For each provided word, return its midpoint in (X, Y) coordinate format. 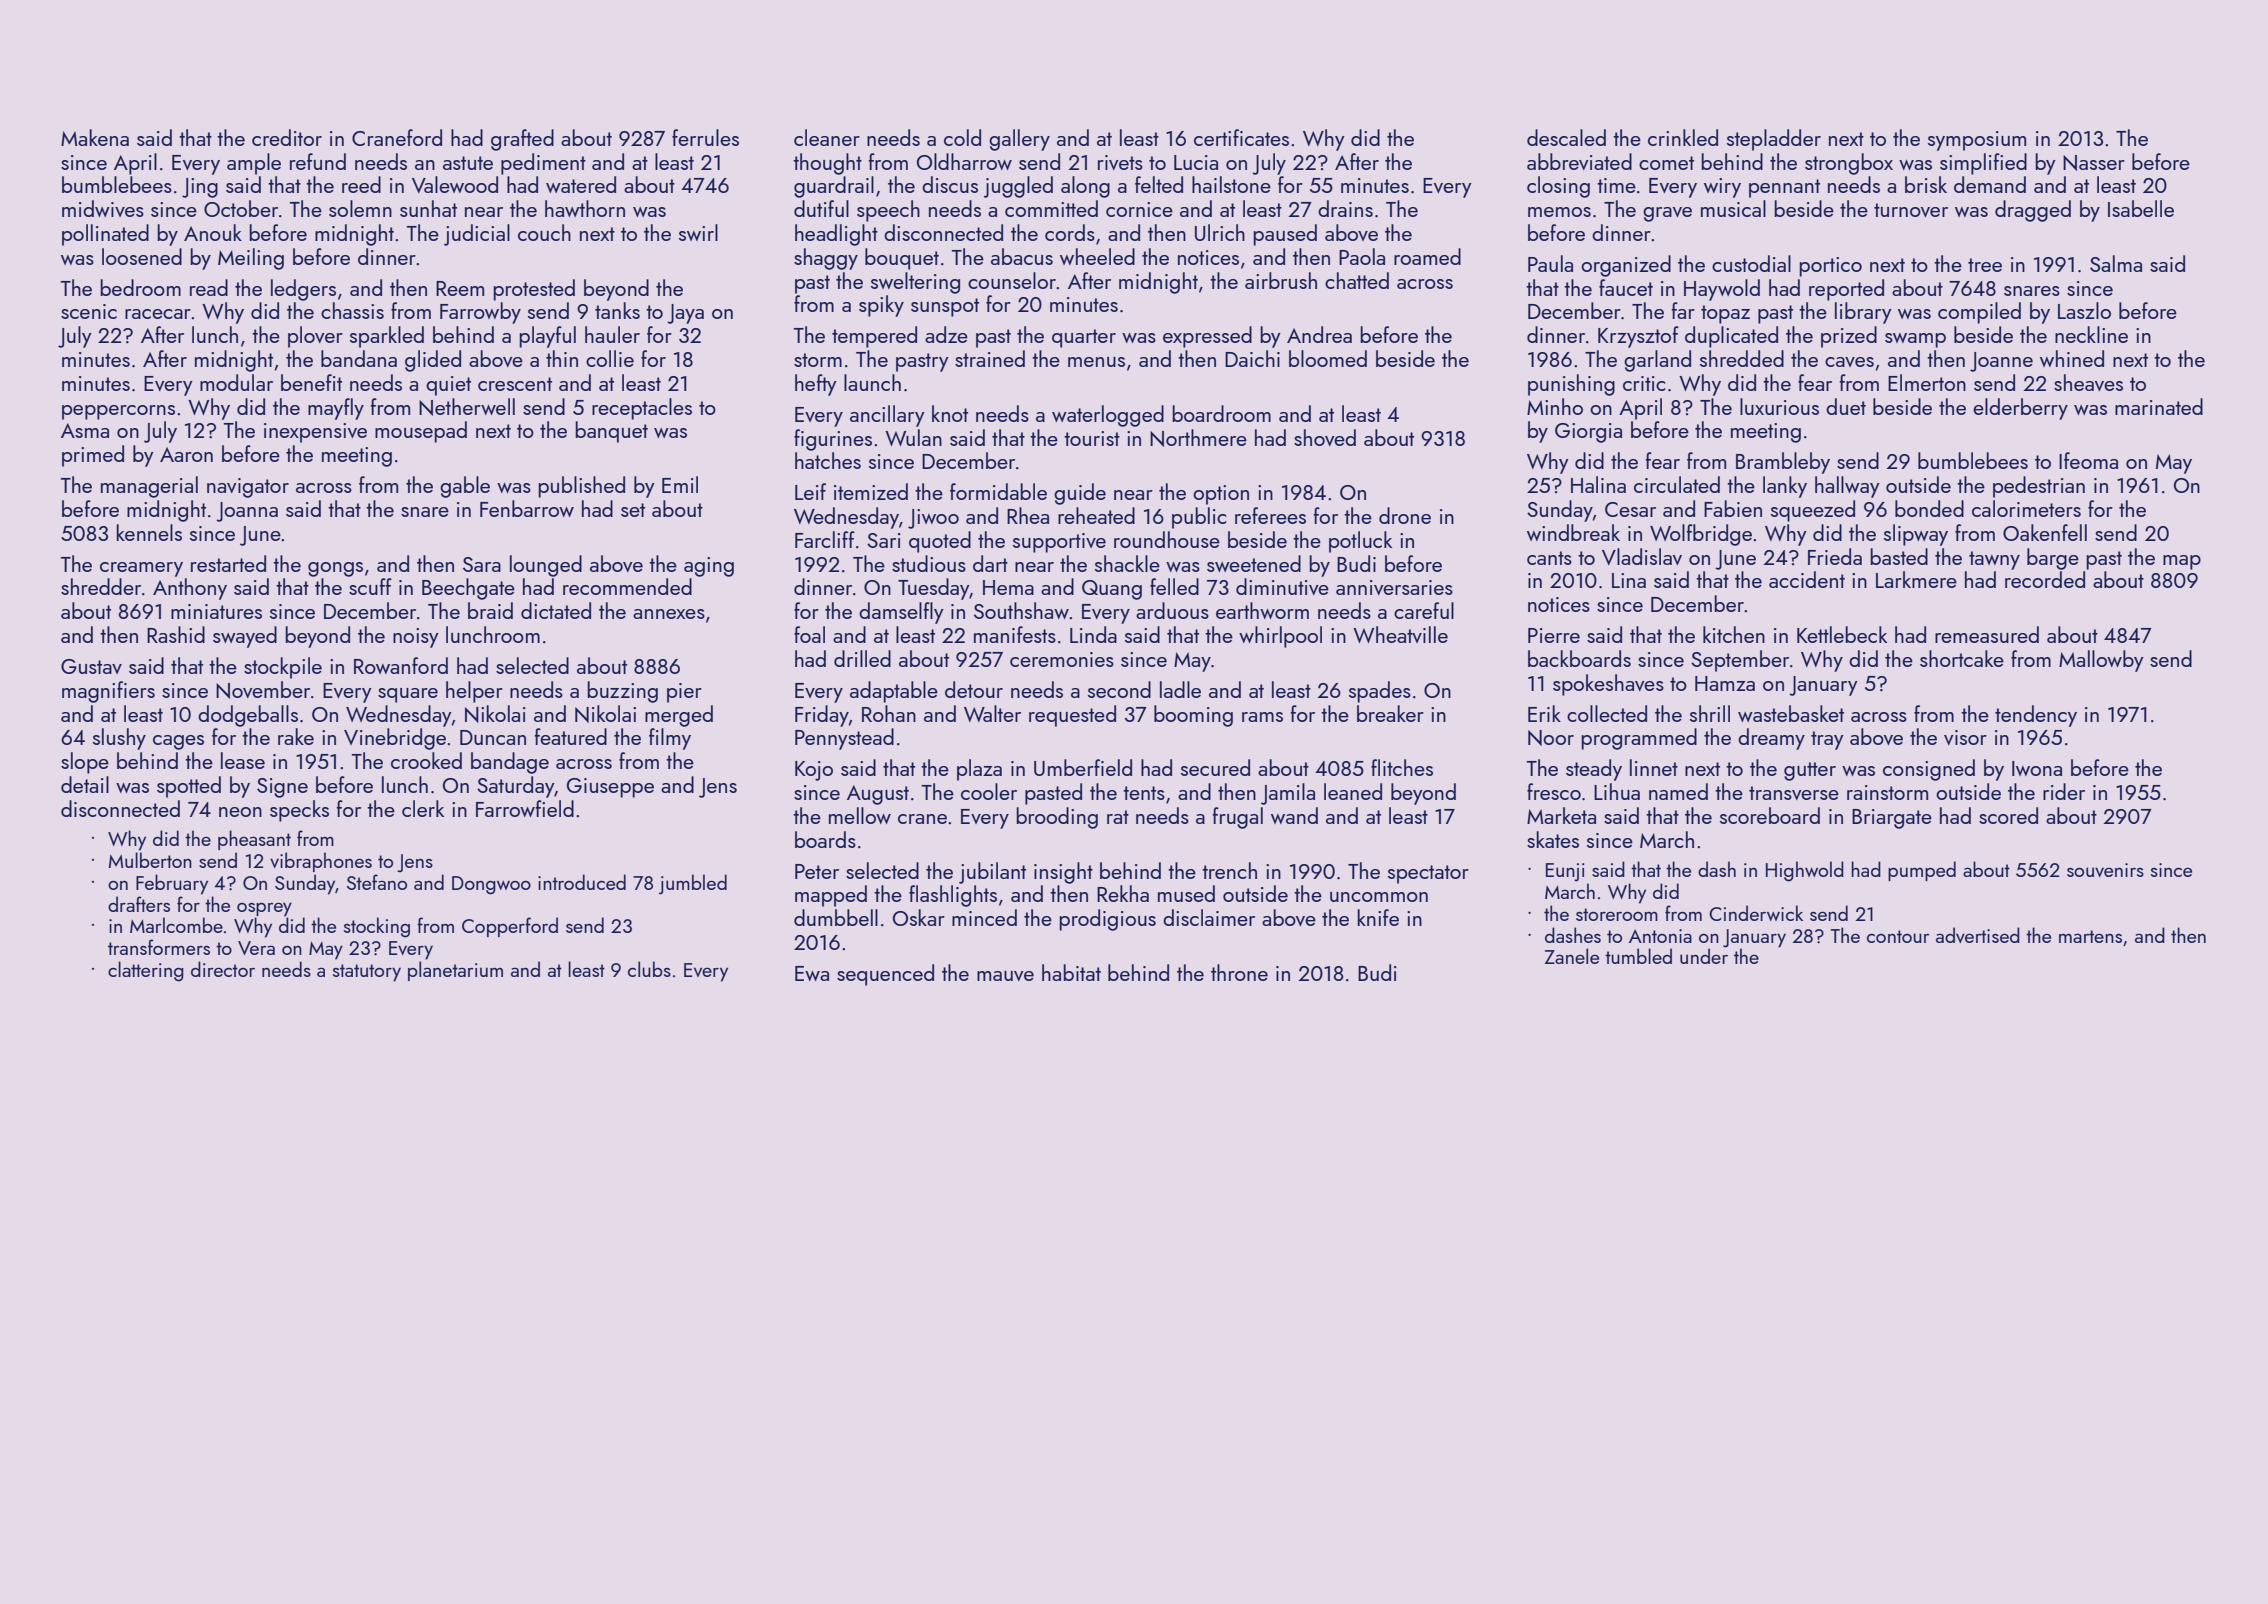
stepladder (1774, 140)
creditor (287, 137)
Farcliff (825, 539)
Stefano (377, 882)
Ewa (812, 973)
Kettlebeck (1842, 634)
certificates (1241, 137)
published (581, 487)
